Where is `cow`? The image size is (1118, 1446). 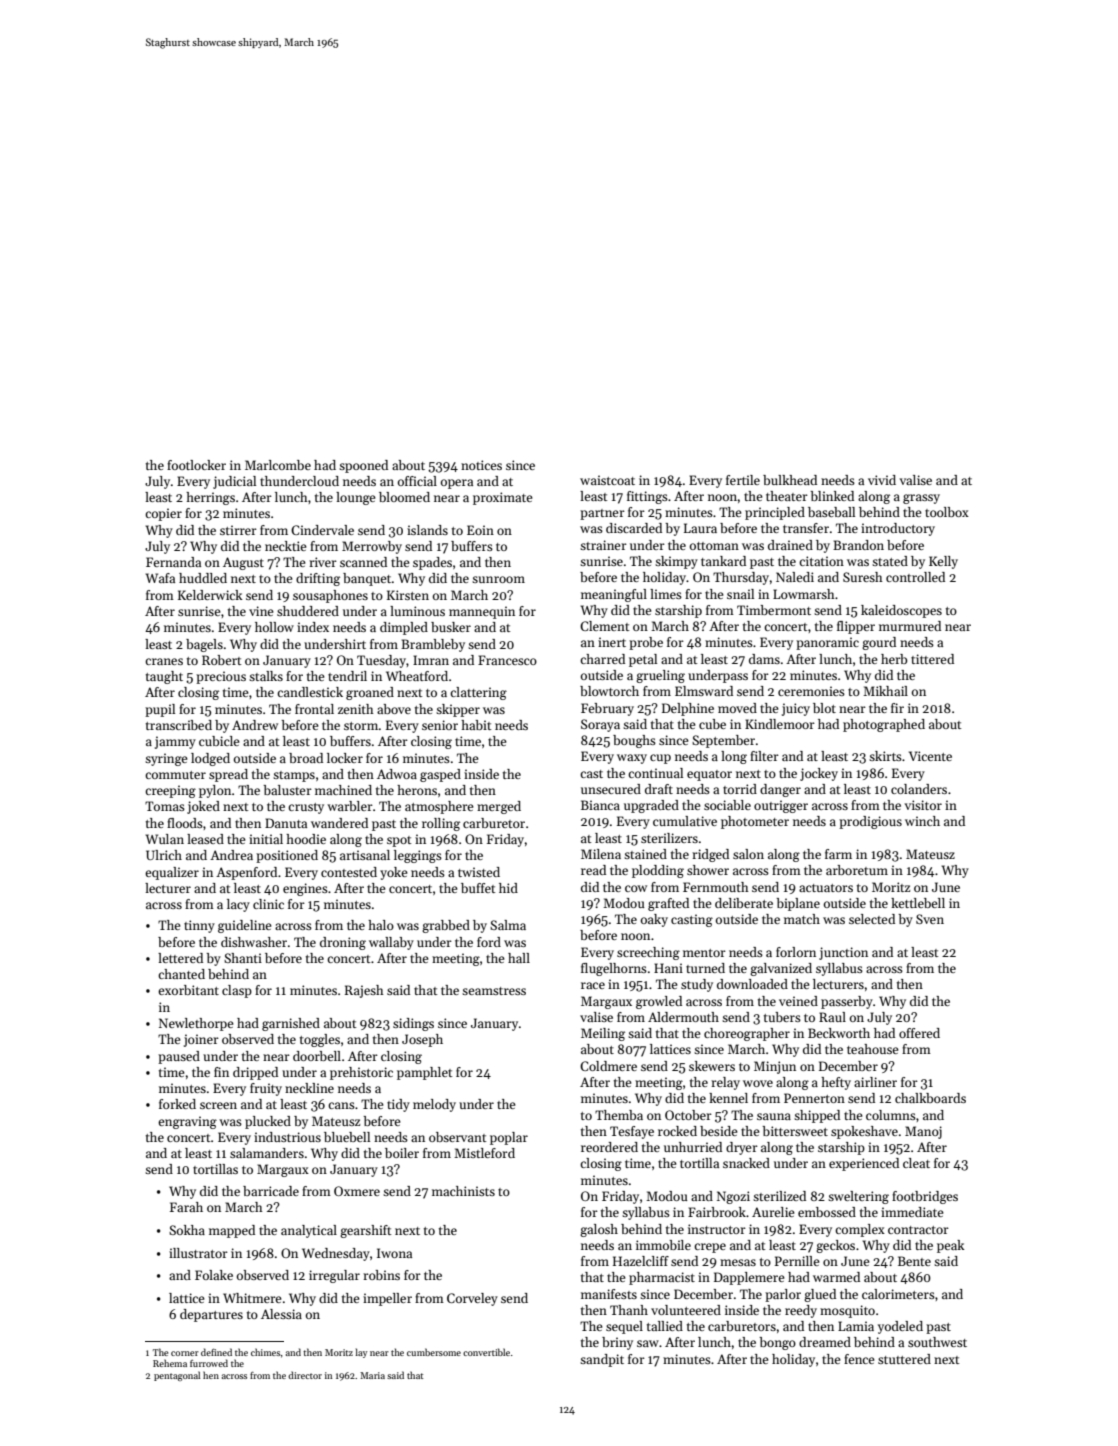
cow is located at coordinates (636, 888).
